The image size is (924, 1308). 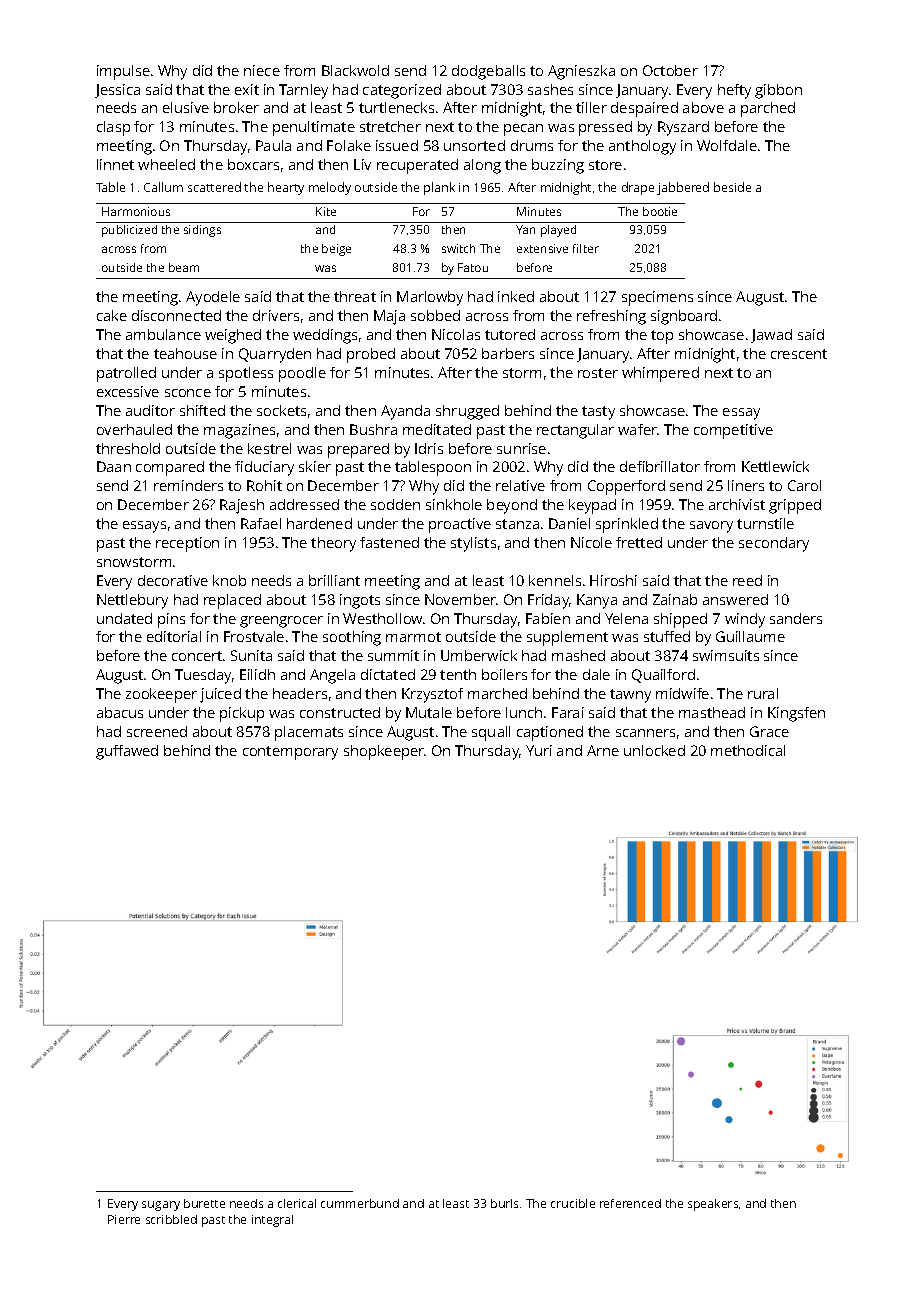 What do you see at coordinates (213, 298) in the screenshot?
I see `Ayodele` at bounding box center [213, 298].
